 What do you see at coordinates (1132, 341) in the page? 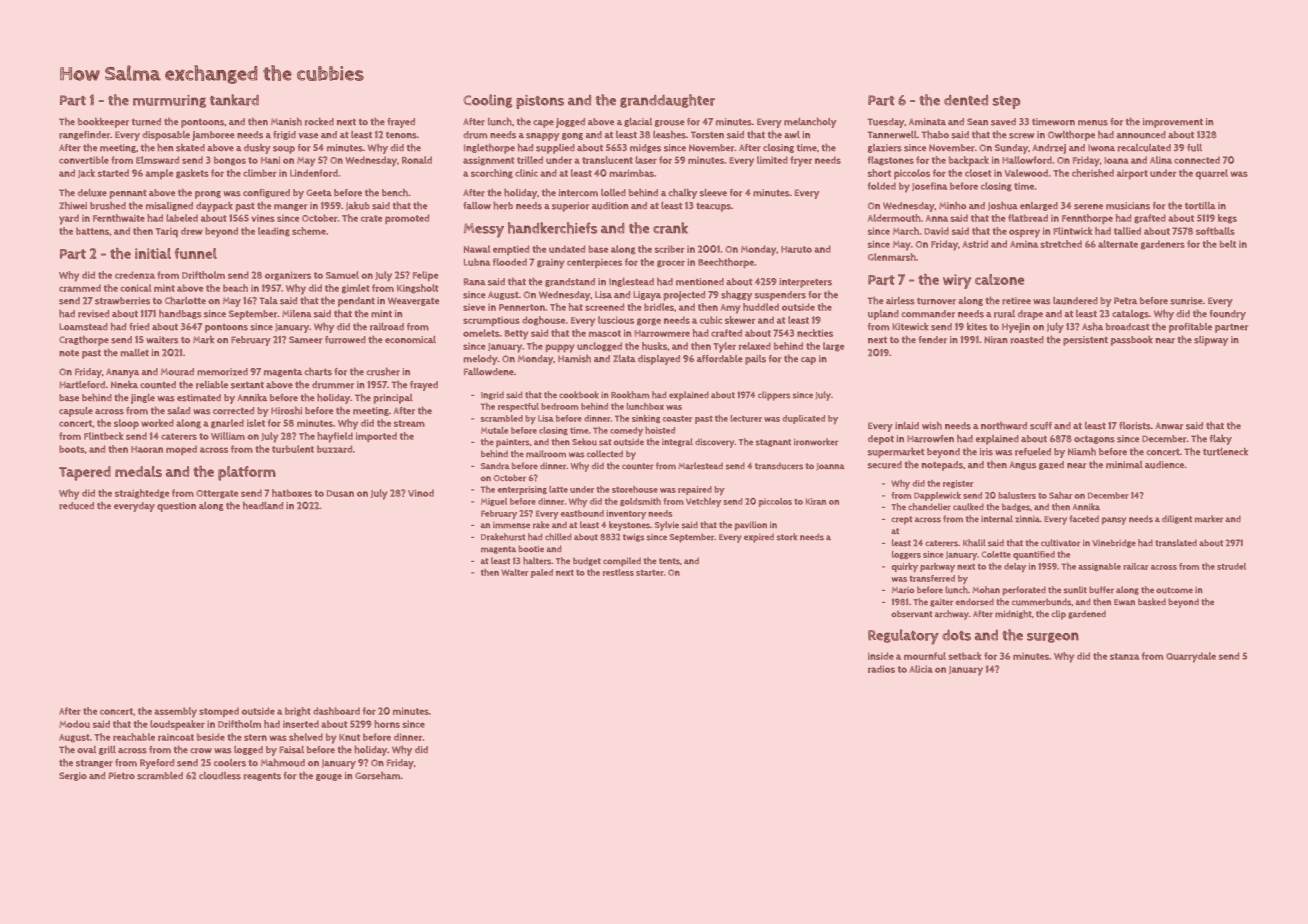
I see `passbook` at bounding box center [1132, 341].
